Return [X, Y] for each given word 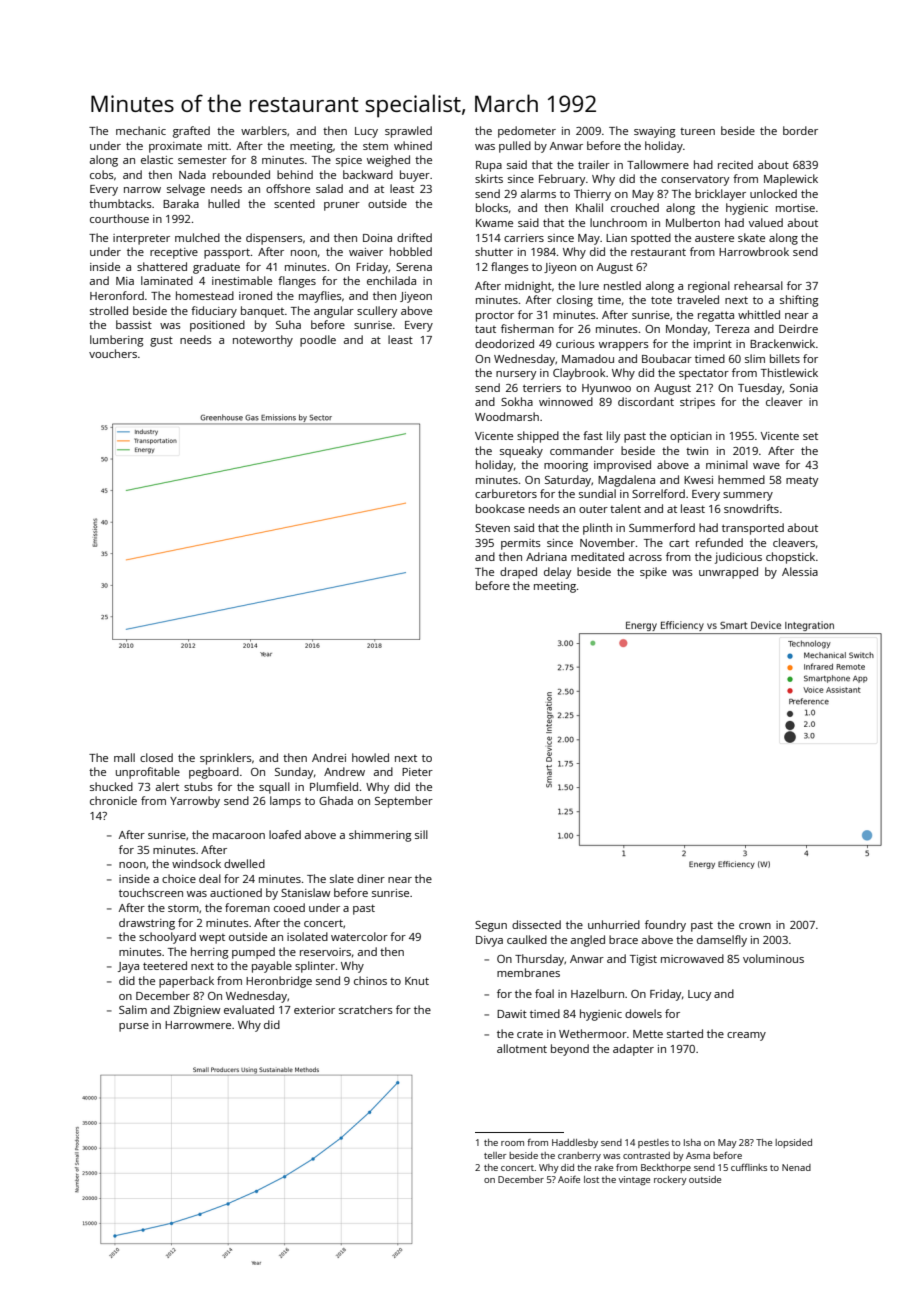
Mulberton [693, 222]
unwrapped [728, 573]
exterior [314, 1010]
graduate [216, 268]
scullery [377, 312]
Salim [133, 1009]
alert [167, 786]
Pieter [417, 772]
